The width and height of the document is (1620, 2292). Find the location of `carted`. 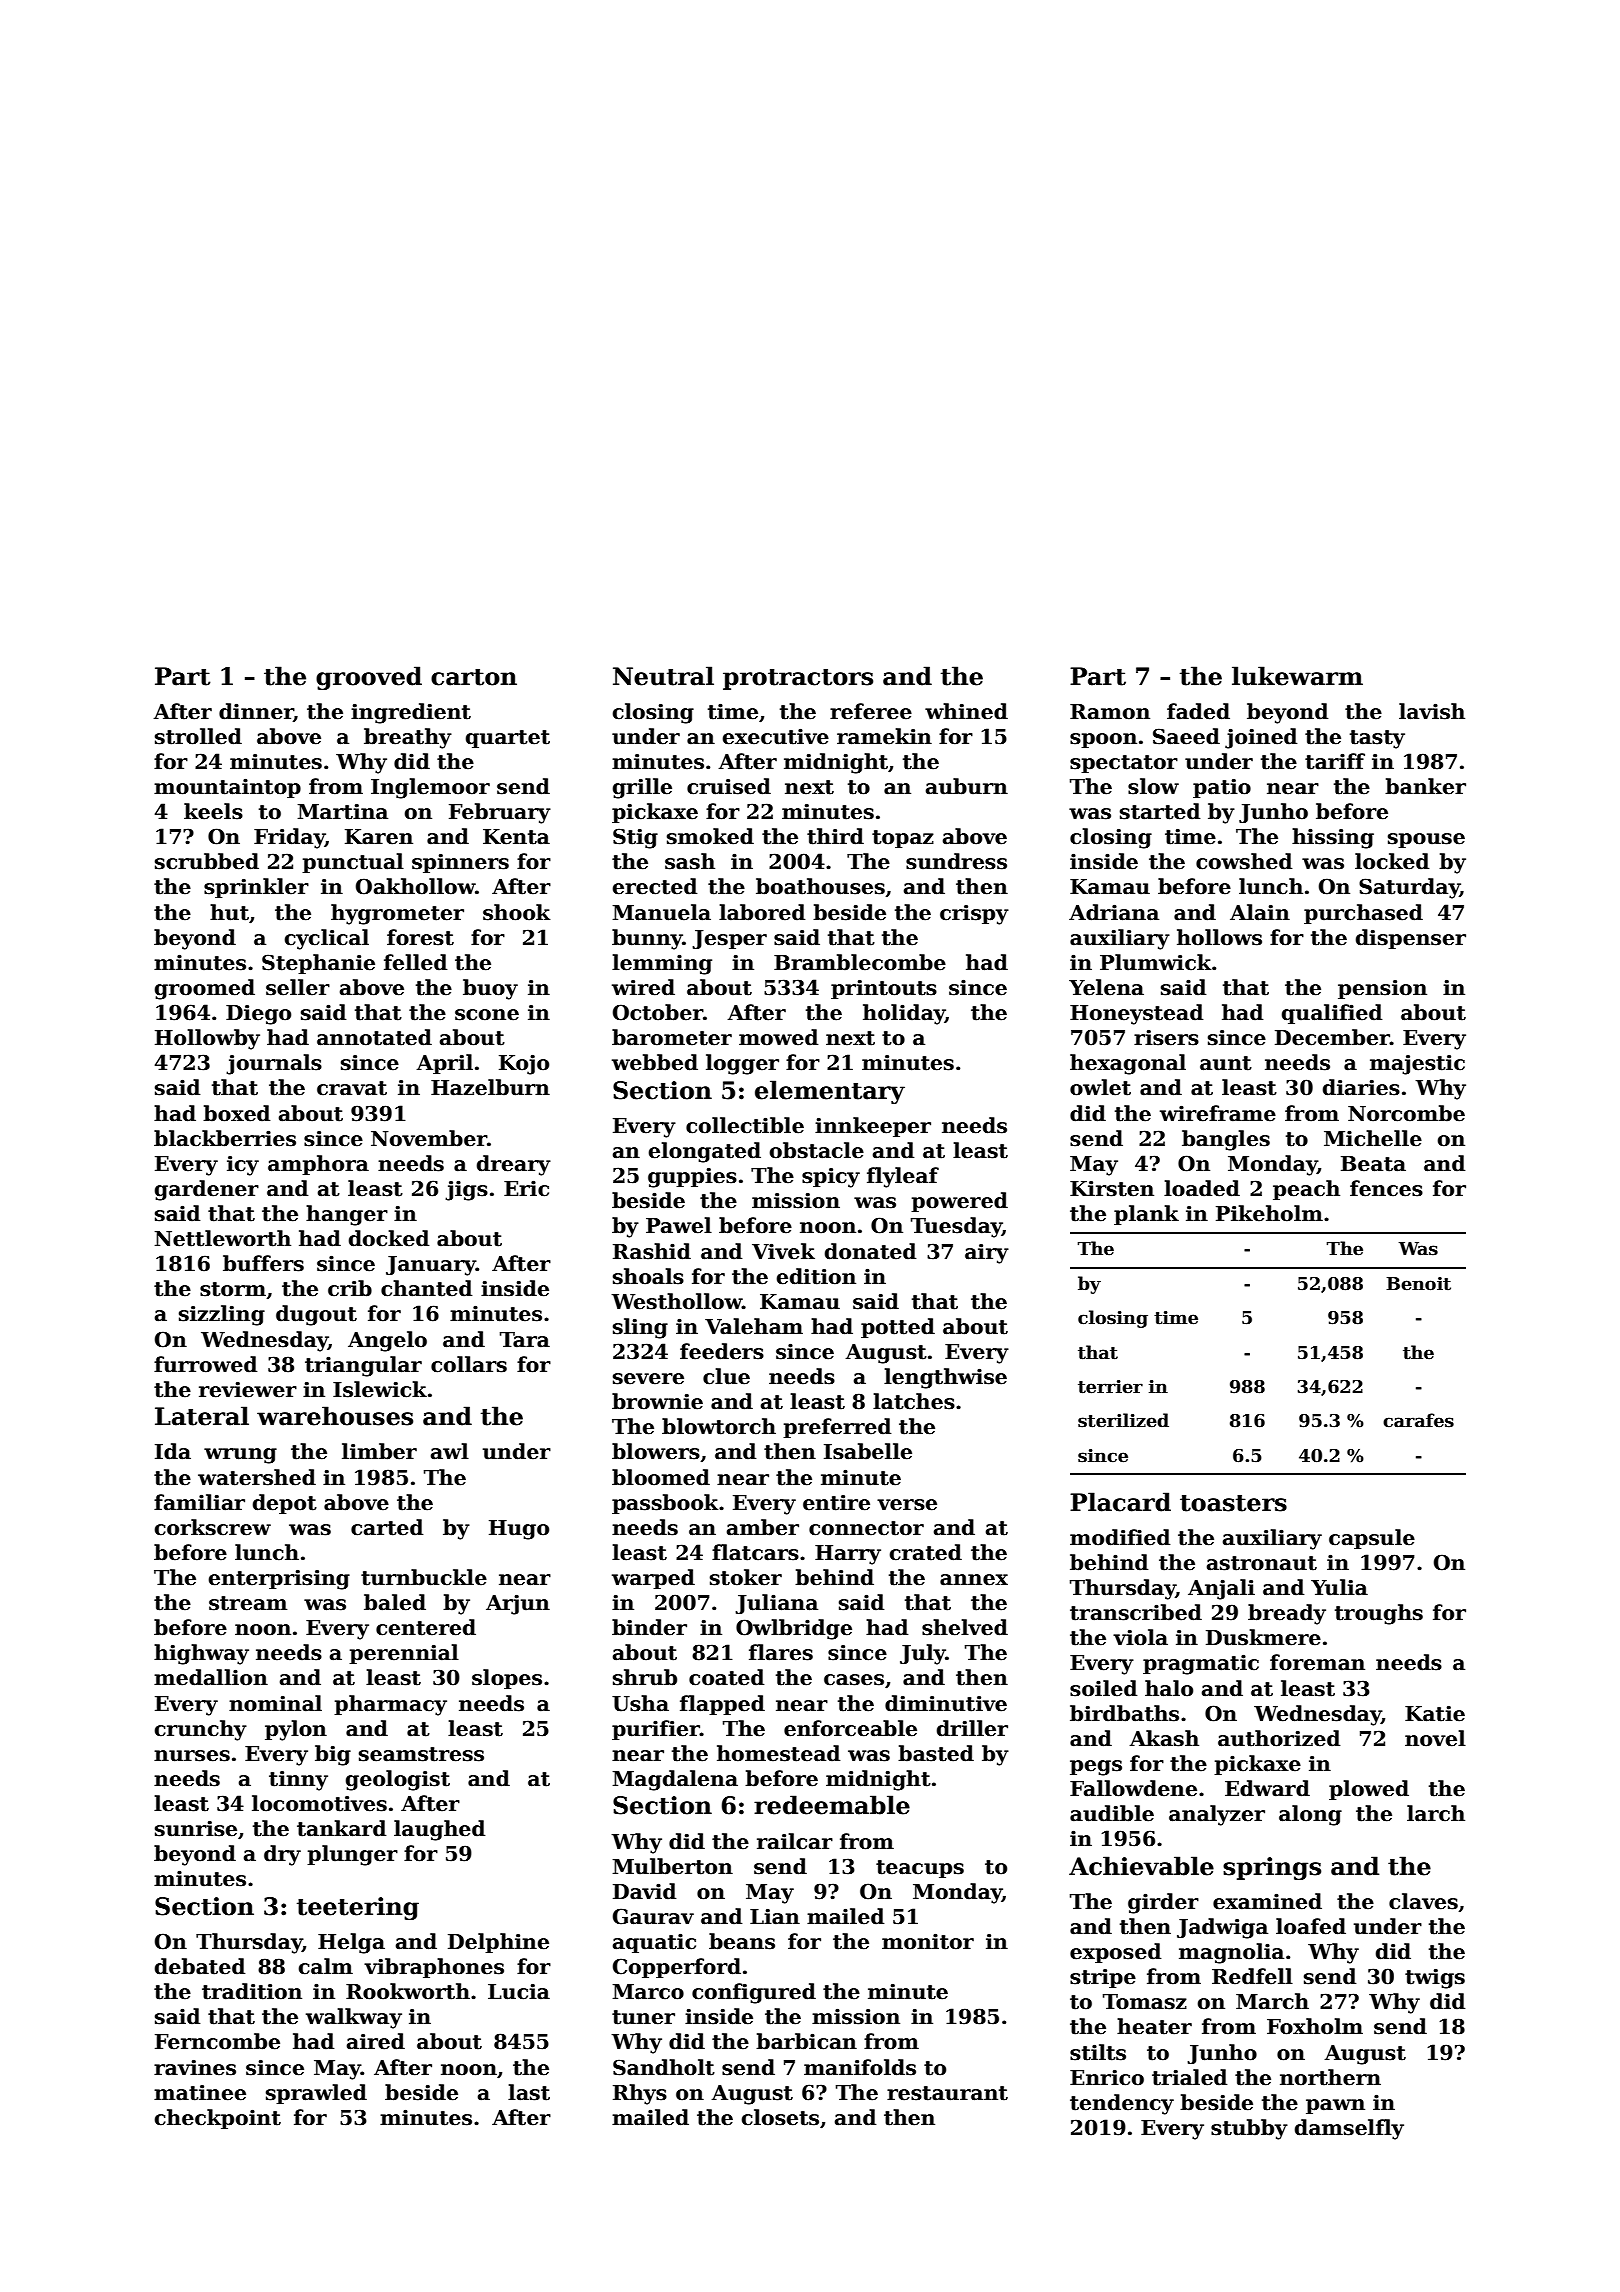

carted is located at coordinates (387, 1527).
